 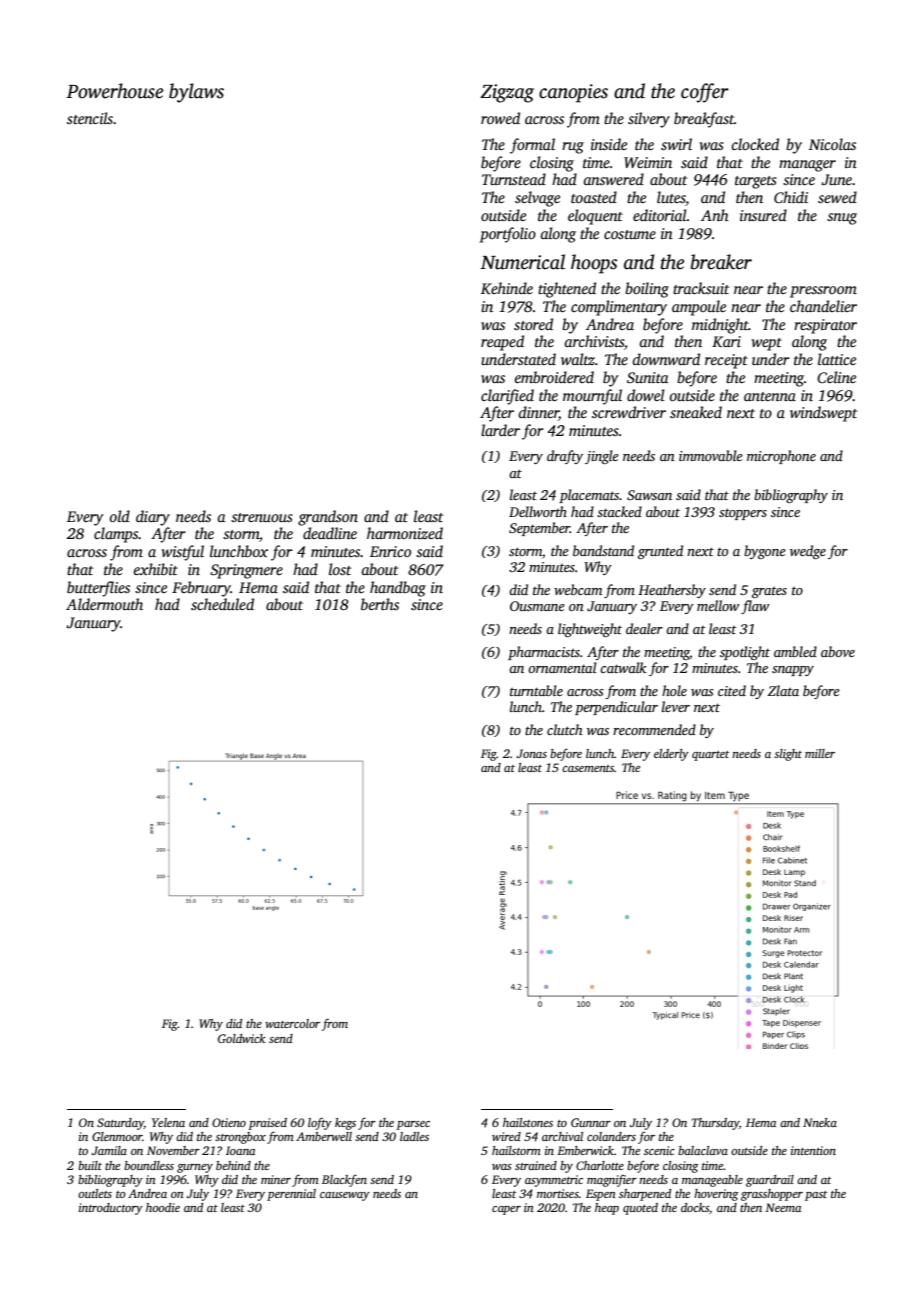 What do you see at coordinates (588, 768) in the screenshot?
I see `casements` at bounding box center [588, 768].
